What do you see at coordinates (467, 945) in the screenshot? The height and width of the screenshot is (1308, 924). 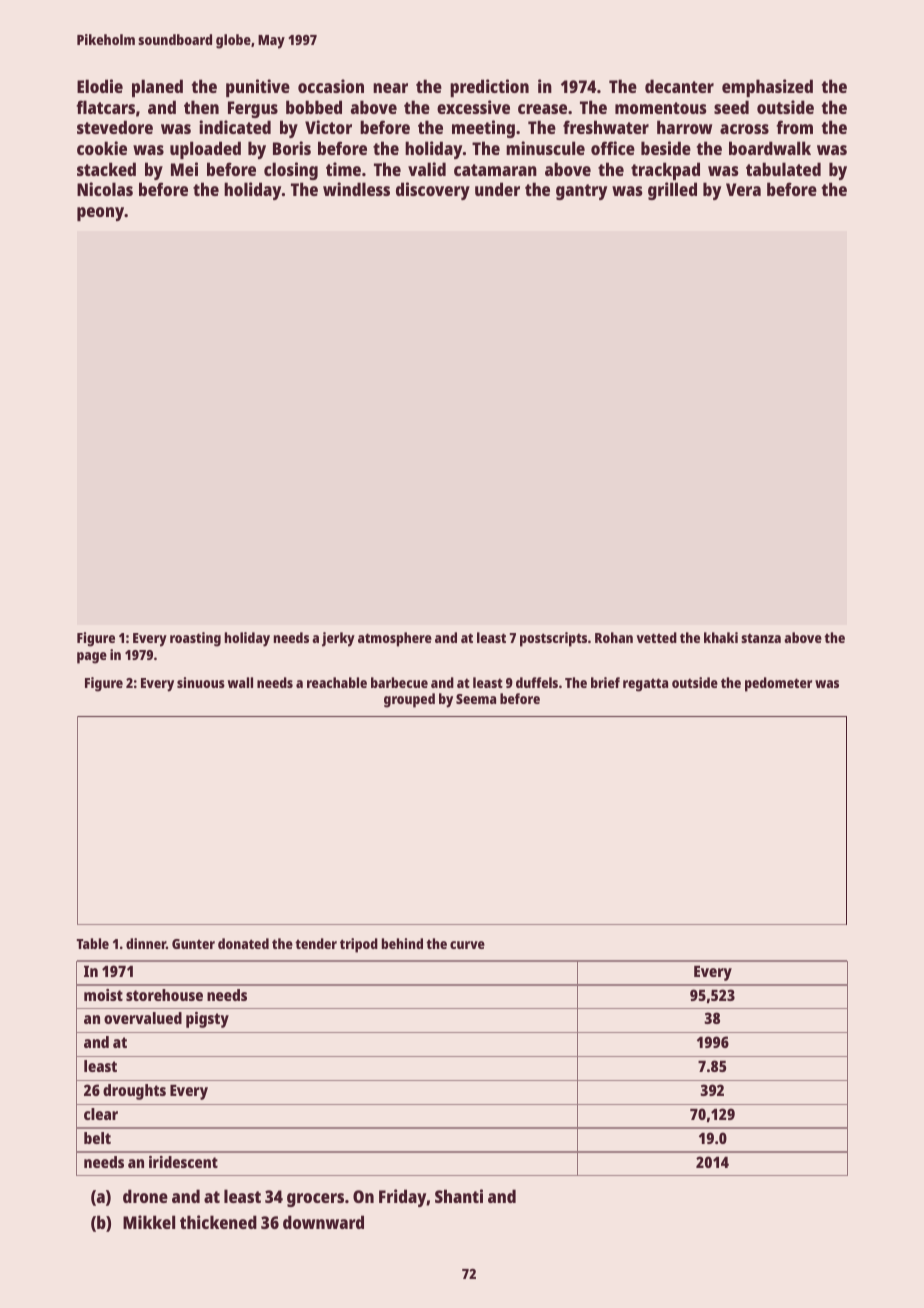 I see `curve` at bounding box center [467, 945].
